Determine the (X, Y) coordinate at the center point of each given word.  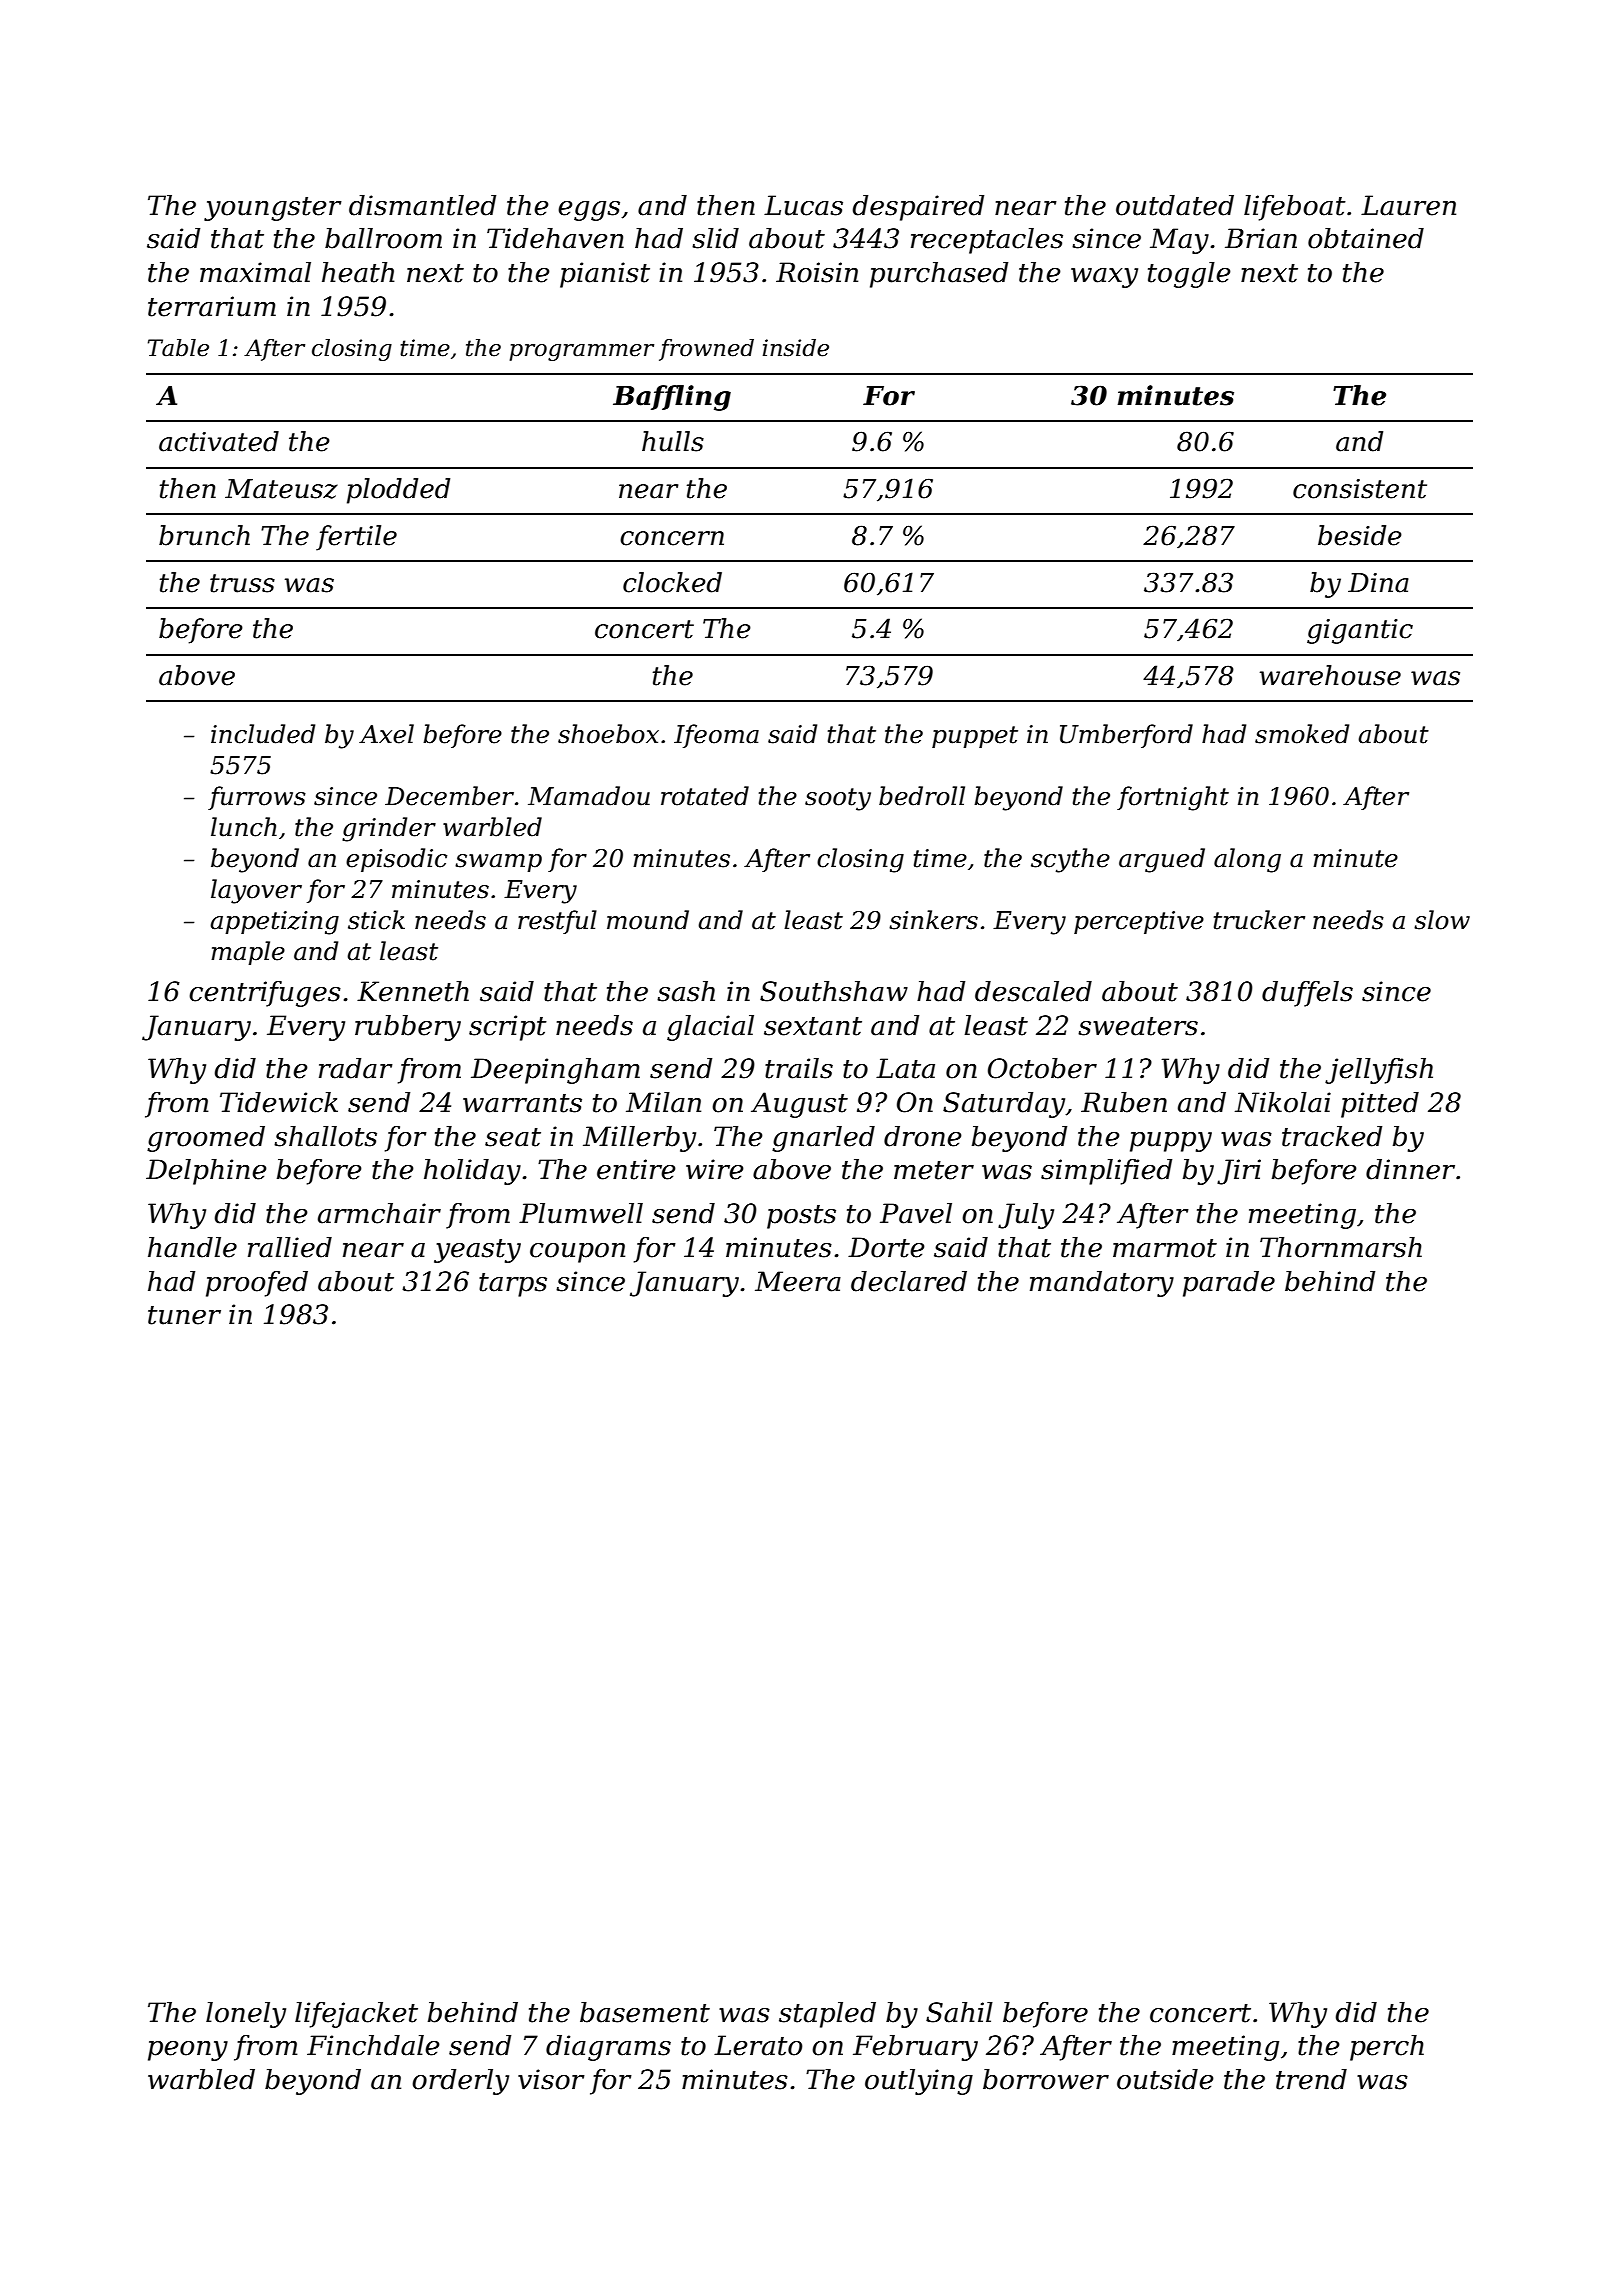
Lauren (1408, 205)
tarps (513, 1285)
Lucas (803, 205)
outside (1165, 2079)
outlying (919, 2082)
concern (672, 538)
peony (188, 2051)
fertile (356, 538)
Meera (798, 1281)
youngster (273, 209)
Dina (1378, 583)
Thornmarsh (1341, 1247)
